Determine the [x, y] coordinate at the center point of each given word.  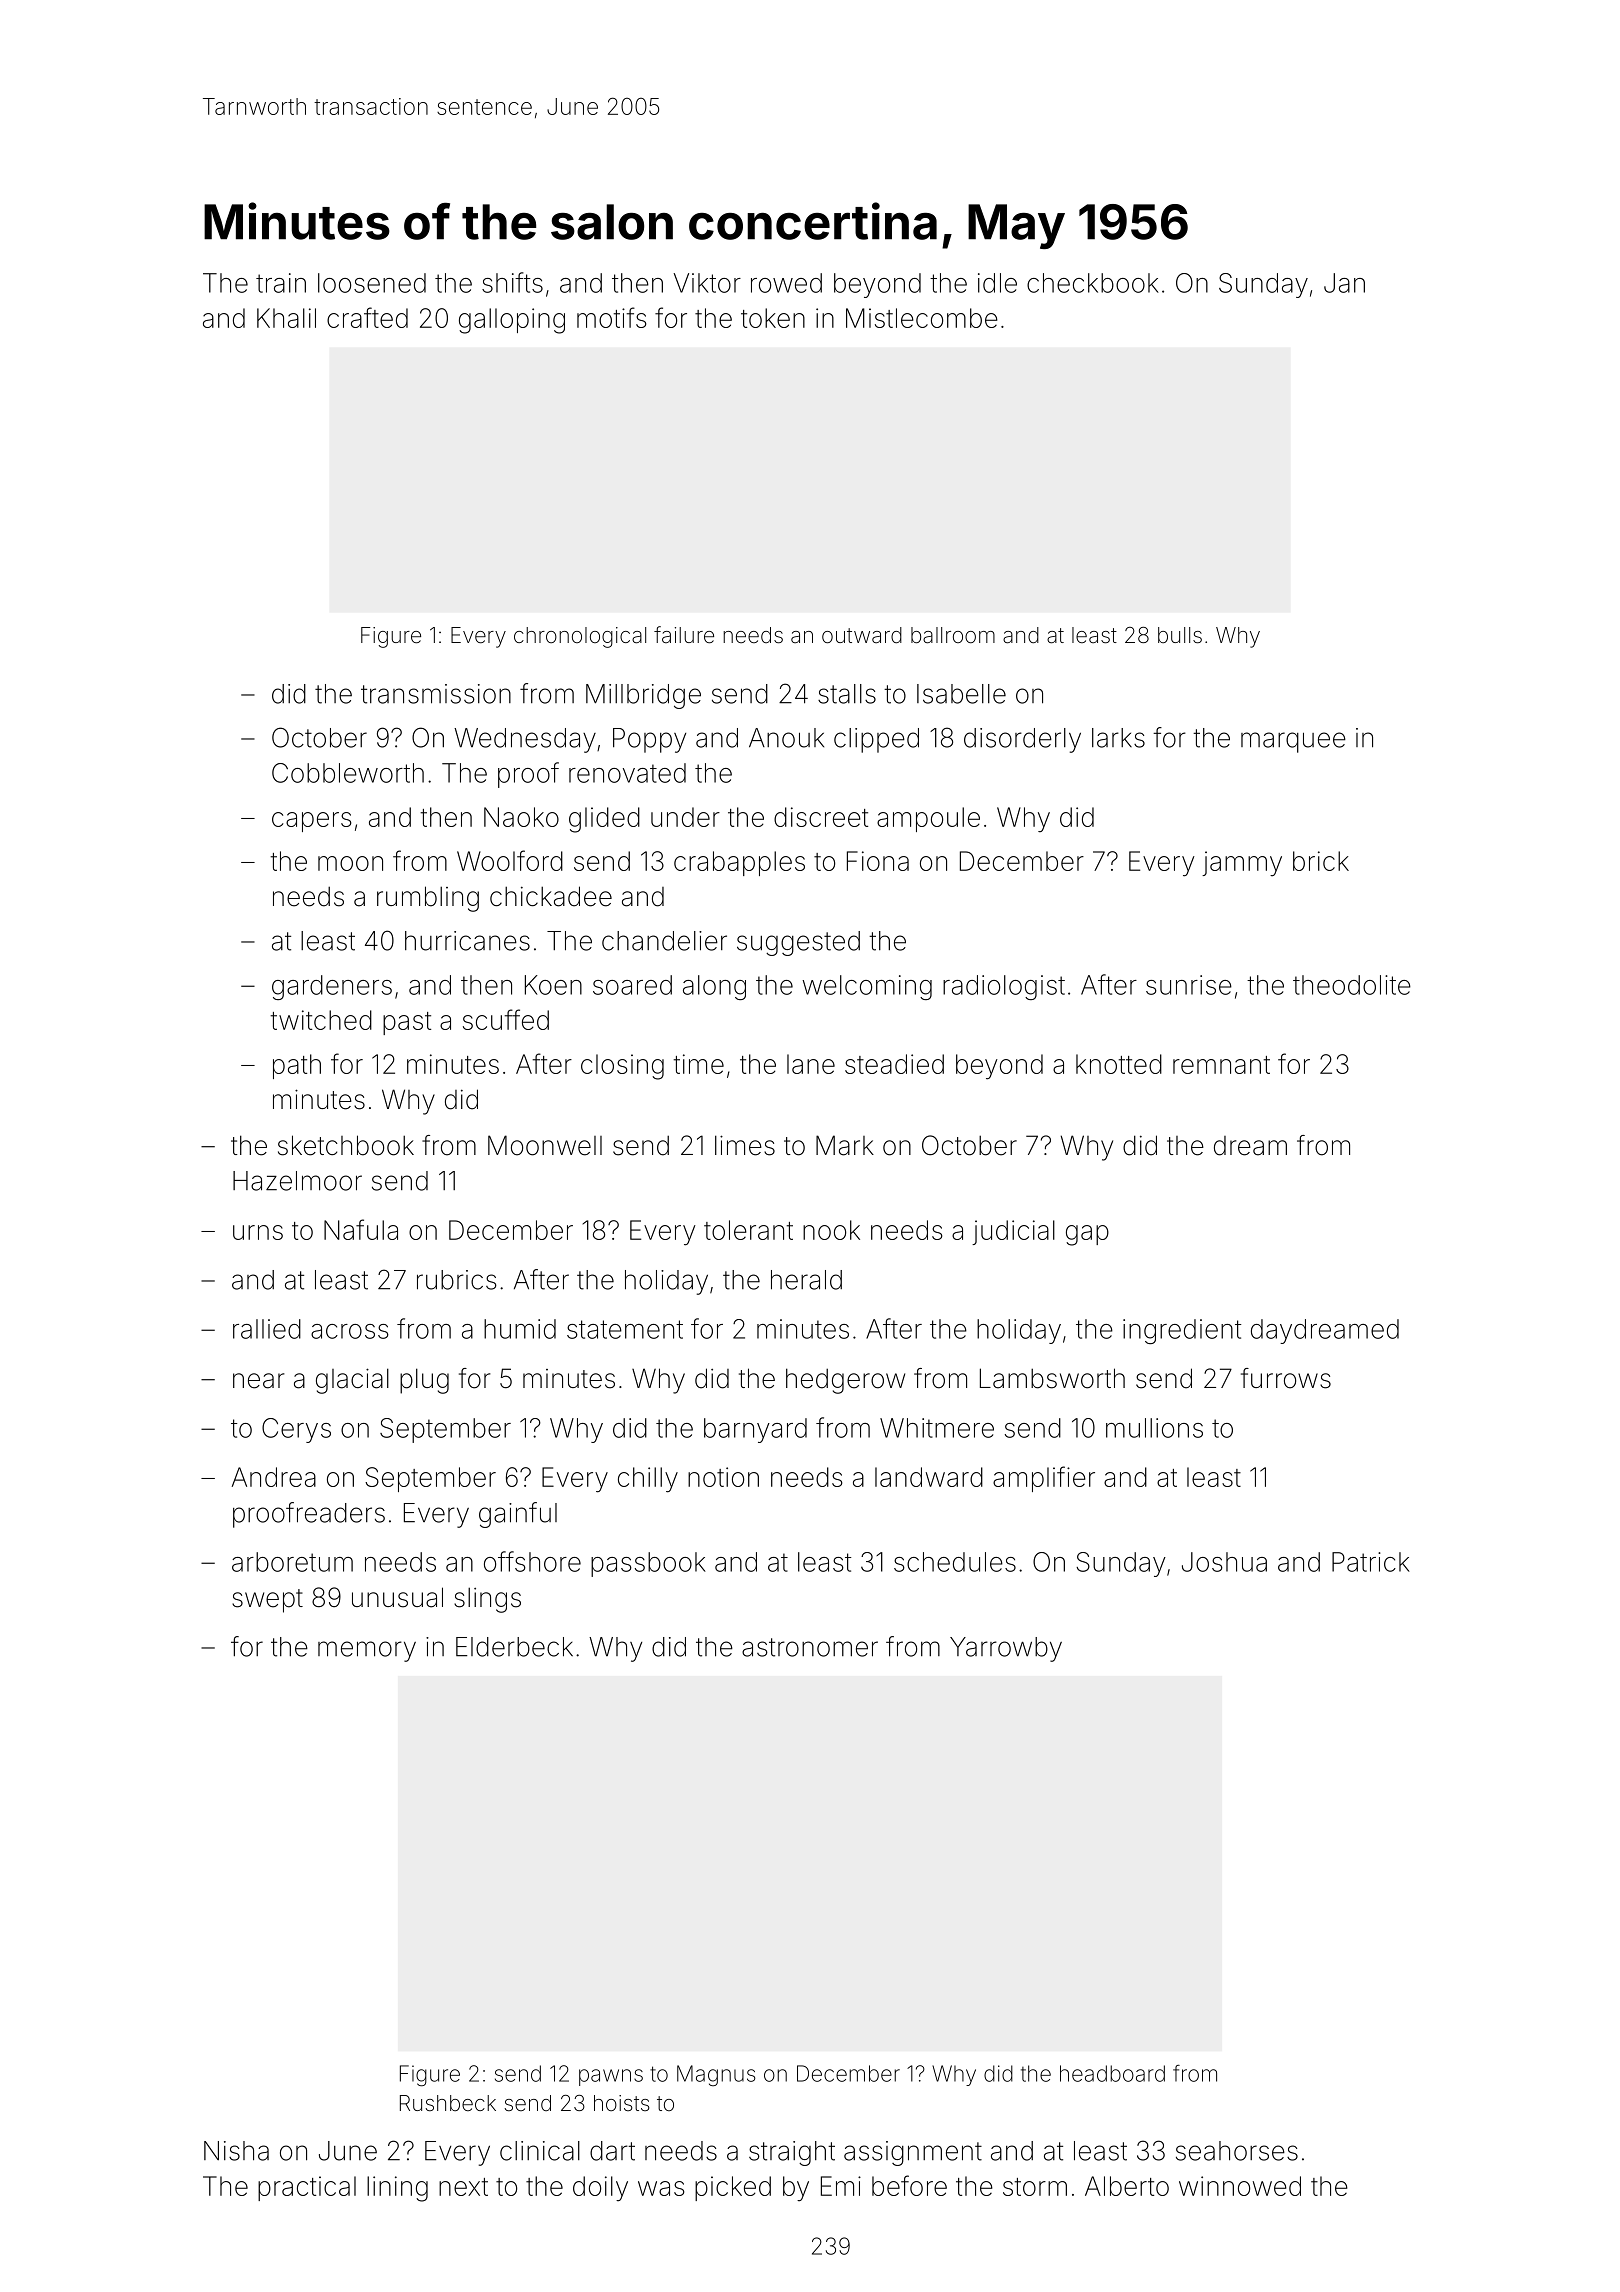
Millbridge [643, 696]
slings [487, 1600]
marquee [1293, 742]
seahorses [1237, 2151]
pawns [611, 2077]
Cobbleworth [348, 773]
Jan [1344, 283]
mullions [1154, 1428]
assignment [913, 2153]
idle [997, 283]
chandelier [664, 941]
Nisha [236, 2151]
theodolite [1352, 985]
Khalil [286, 318]
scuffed [506, 1019]
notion [723, 1477]
